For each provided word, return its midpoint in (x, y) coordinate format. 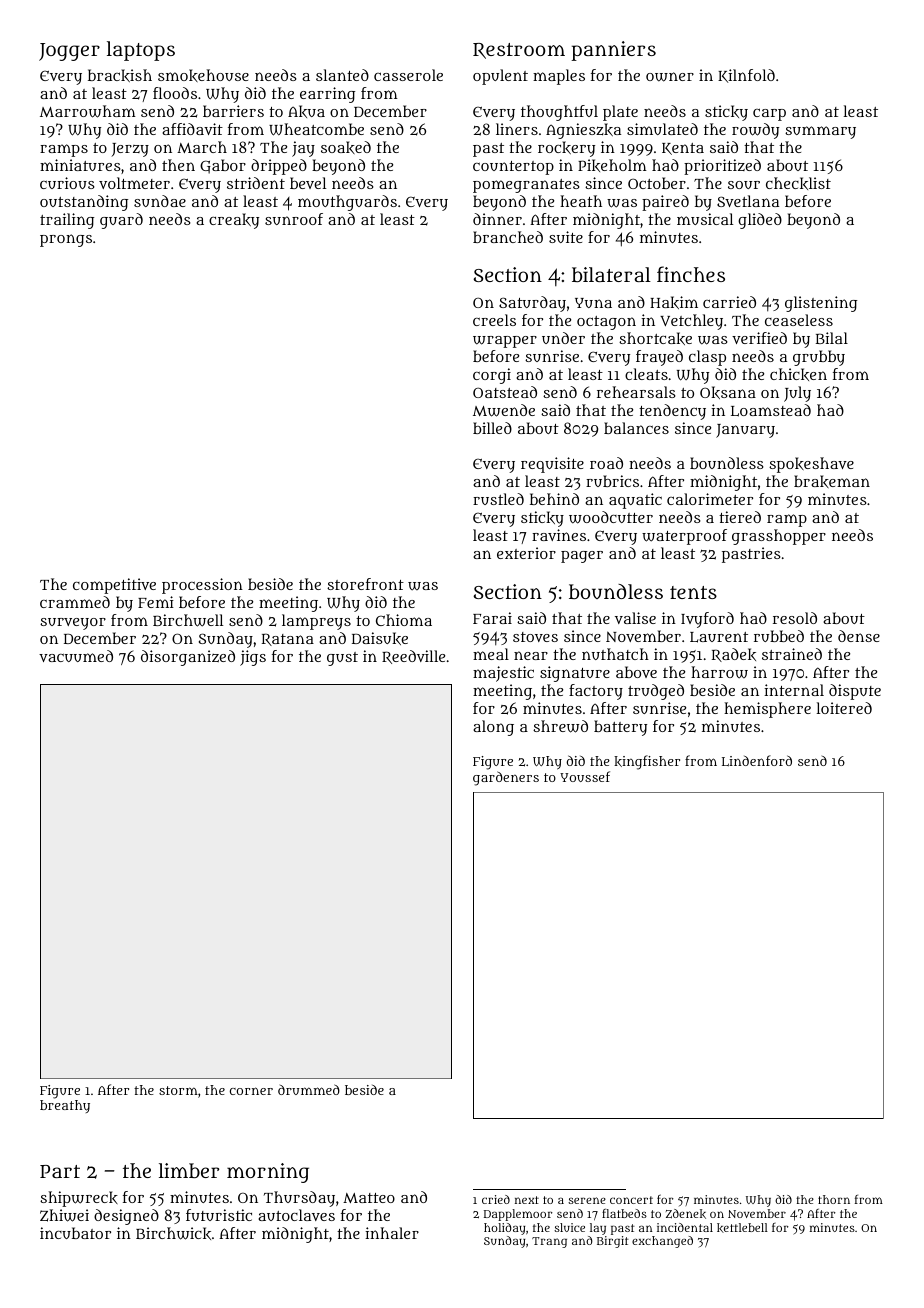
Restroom (519, 51)
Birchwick (173, 1233)
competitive (114, 586)
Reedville (413, 657)
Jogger (69, 52)
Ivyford (707, 620)
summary (820, 132)
